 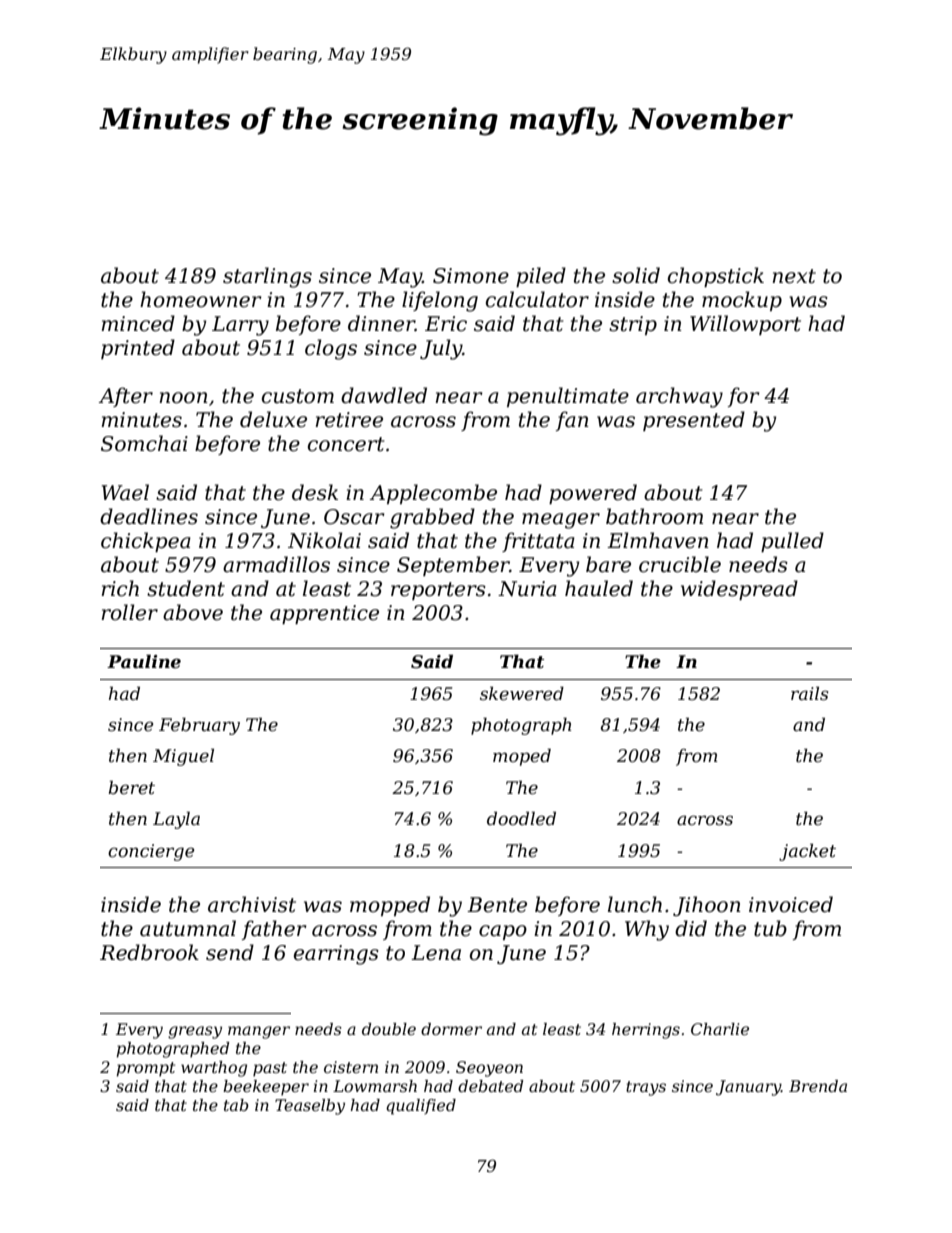 What do you see at coordinates (259, 1032) in the document?
I see `manger` at bounding box center [259, 1032].
